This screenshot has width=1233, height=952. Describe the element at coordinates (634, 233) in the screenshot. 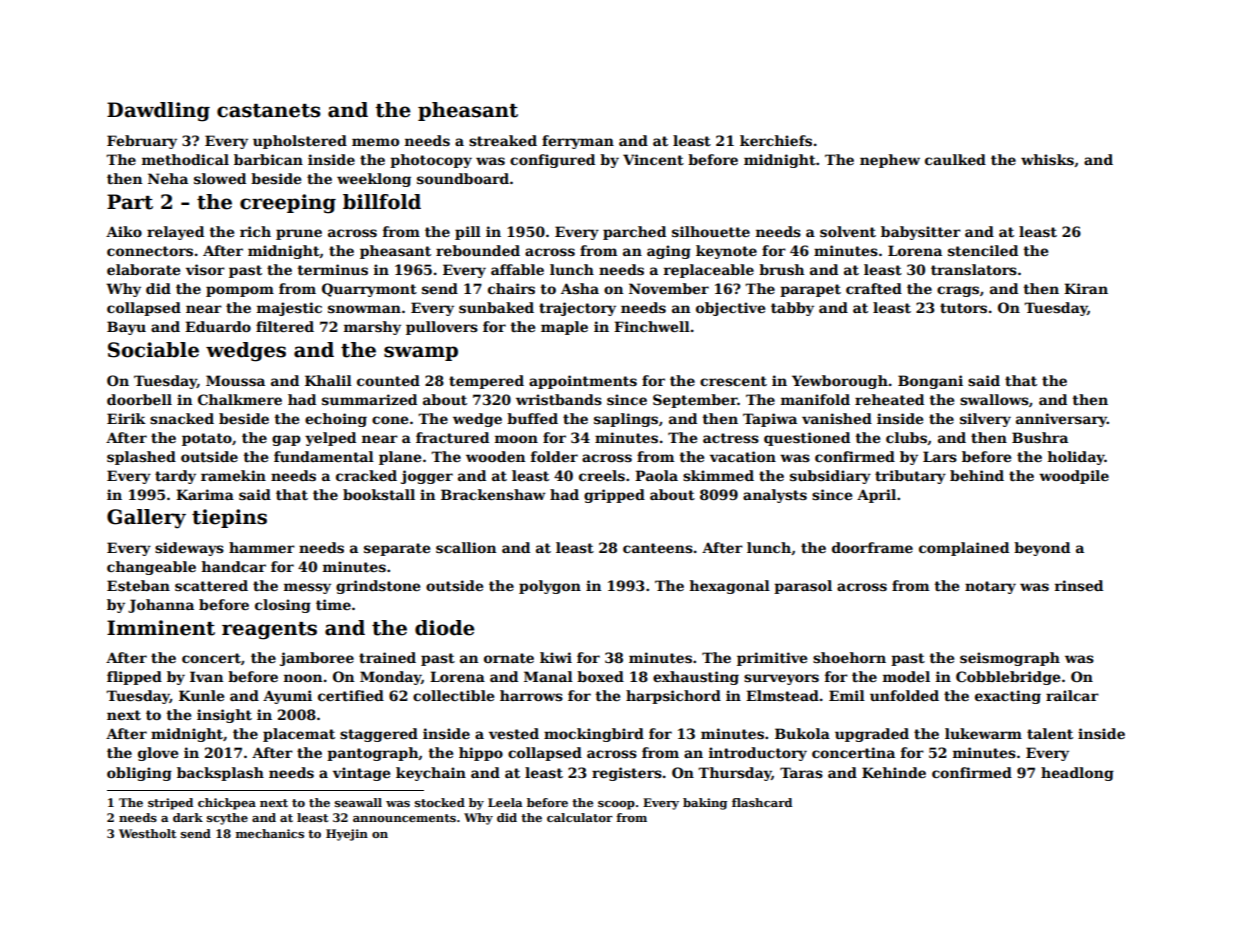

I see `parched` at that location.
